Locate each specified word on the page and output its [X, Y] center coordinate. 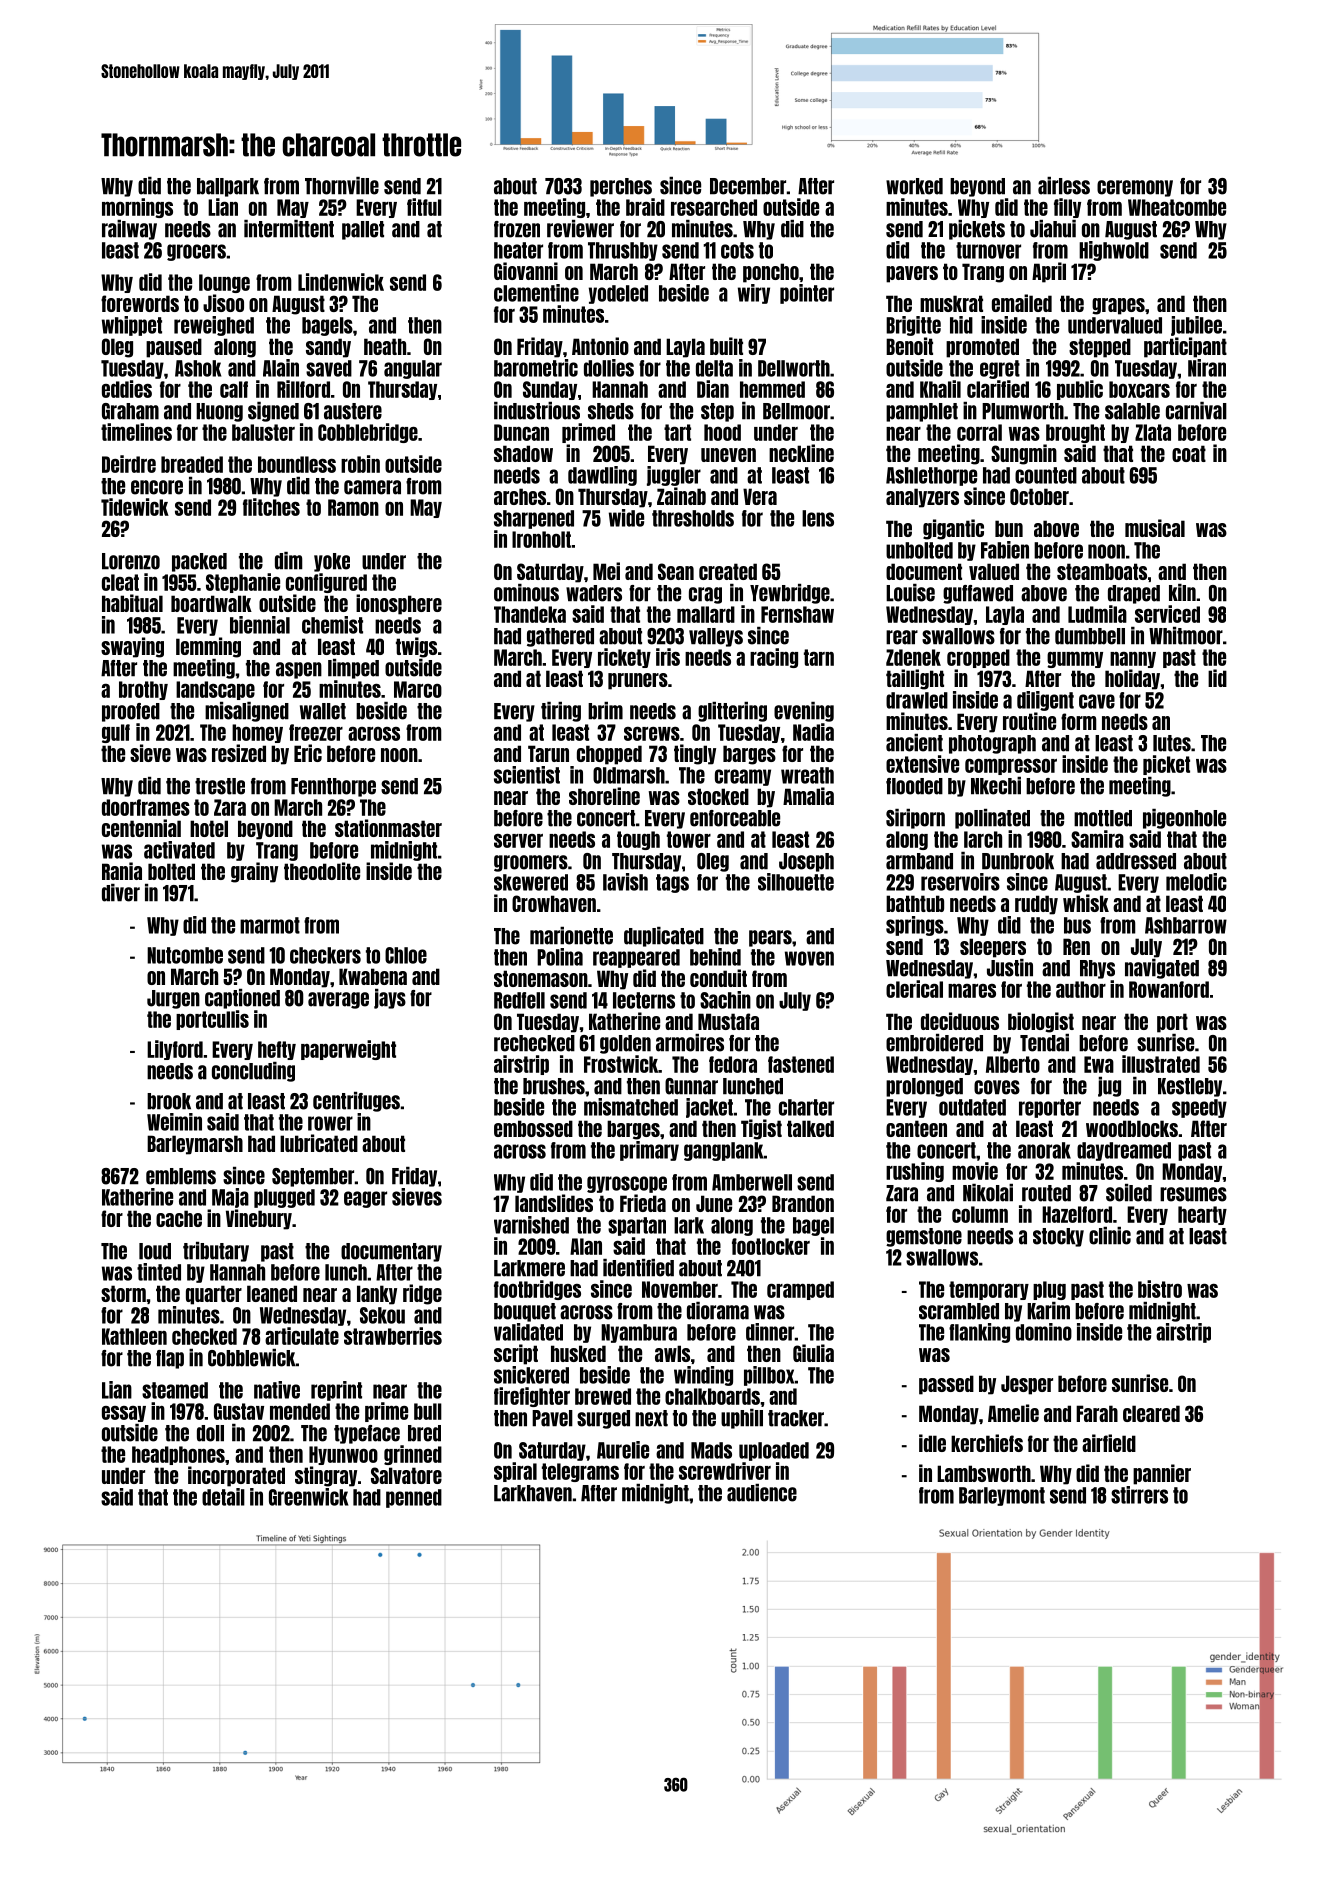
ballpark [228, 187]
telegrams [580, 1472]
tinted [159, 1272]
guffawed [978, 594]
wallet [323, 711]
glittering [732, 712]
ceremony [1135, 188]
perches [621, 187]
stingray [326, 1476]
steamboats [1102, 571]
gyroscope [627, 1184]
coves [997, 1087]
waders [594, 593]
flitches [271, 507]
